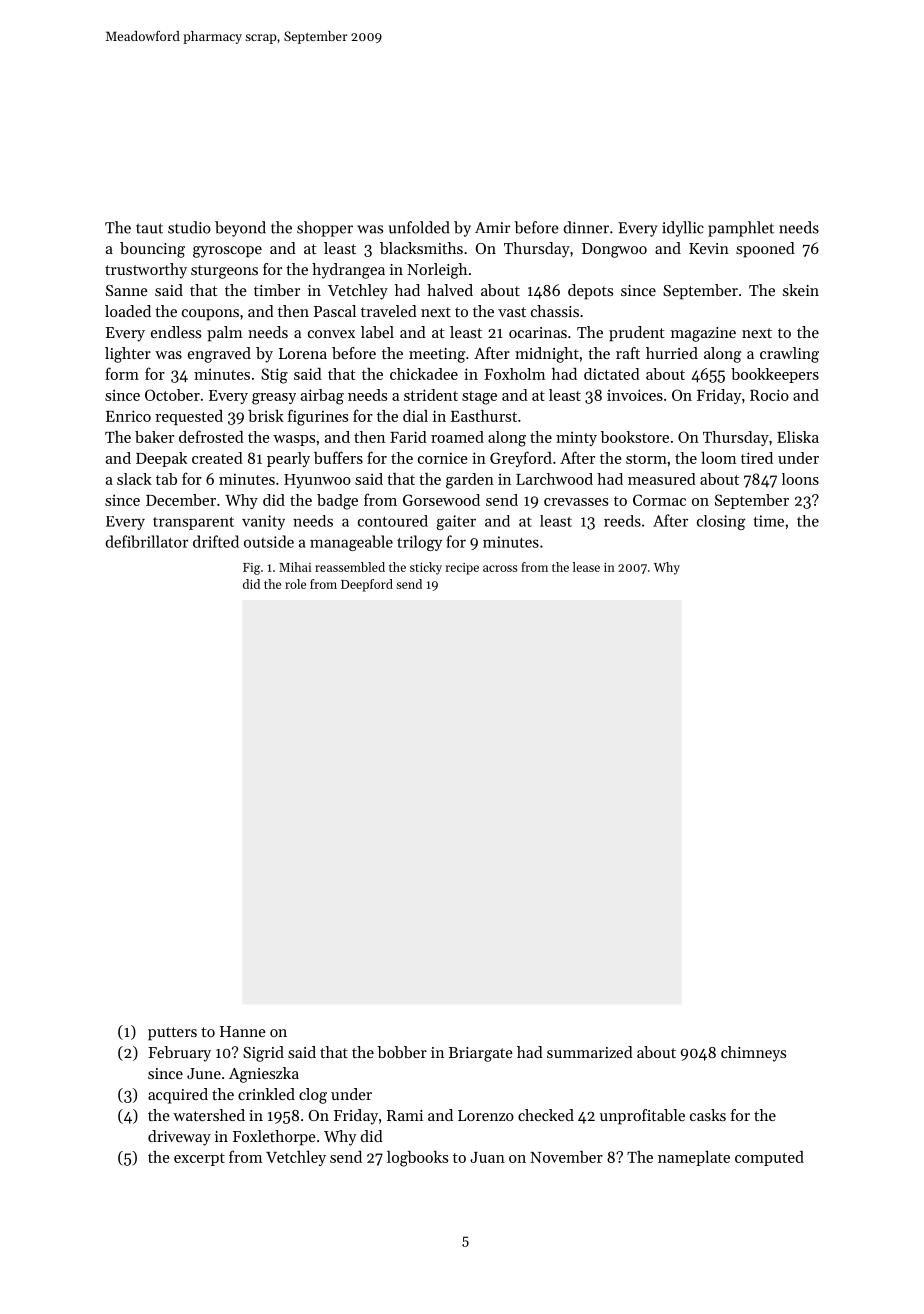  Describe the element at coordinates (769, 521) in the image. I see `time` at that location.
